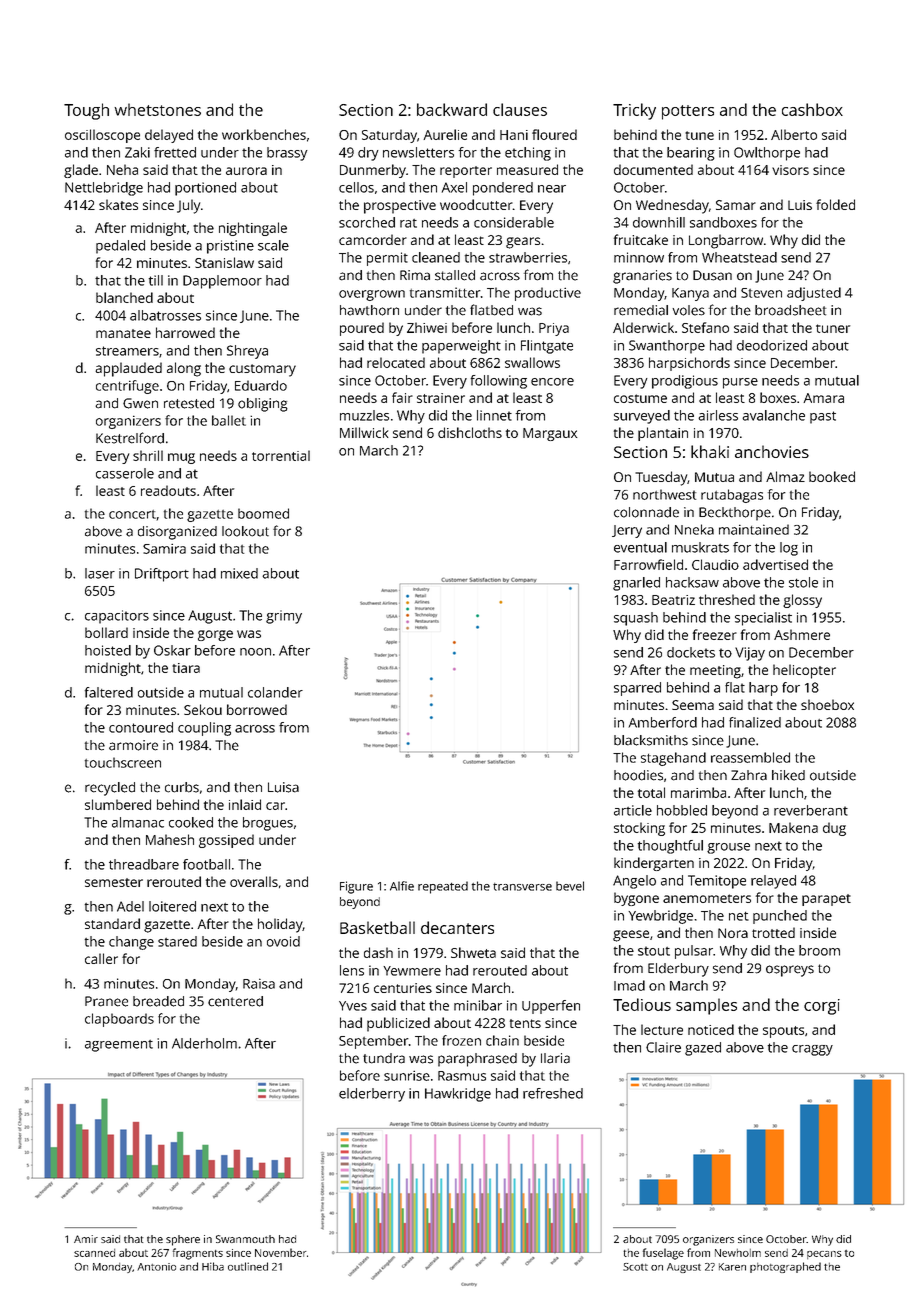 This screenshot has width=924, height=1308. Describe the element at coordinates (520, 109) in the screenshot. I see `clauses` at that location.
